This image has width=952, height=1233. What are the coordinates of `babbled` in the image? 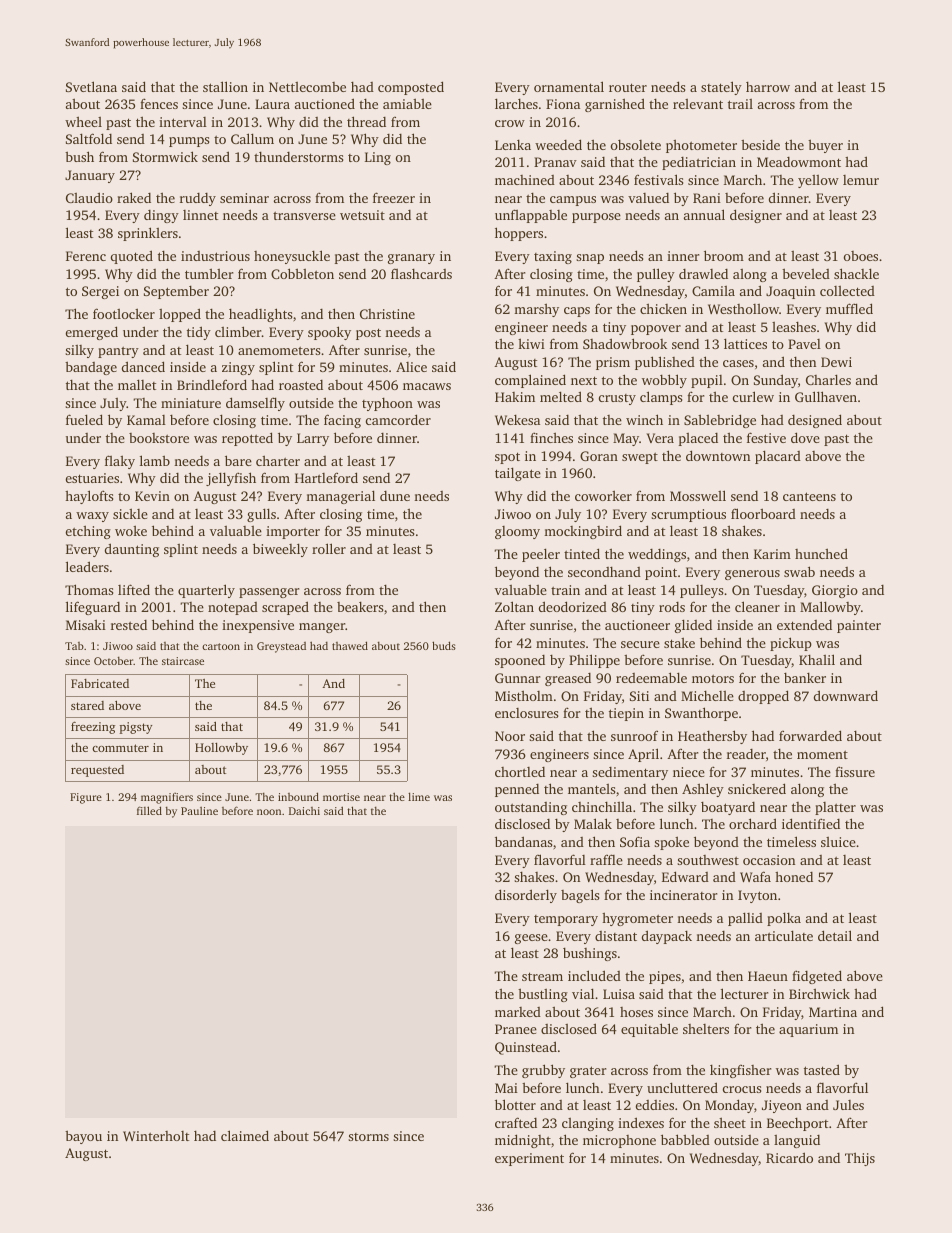 It's located at (685, 1139).
